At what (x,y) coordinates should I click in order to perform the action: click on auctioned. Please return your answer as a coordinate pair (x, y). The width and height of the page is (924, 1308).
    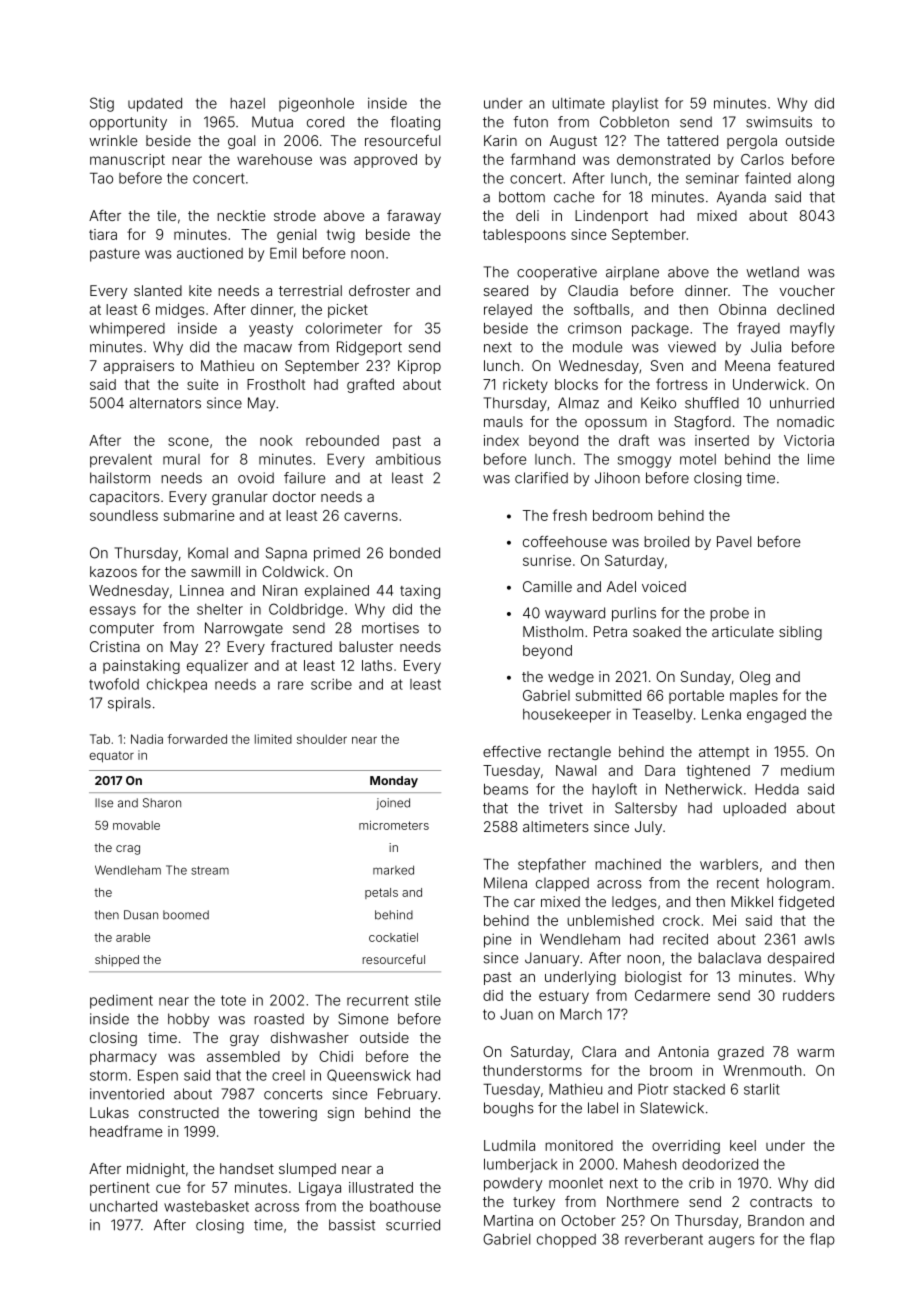
    Looking at the image, I should click on (210, 253).
